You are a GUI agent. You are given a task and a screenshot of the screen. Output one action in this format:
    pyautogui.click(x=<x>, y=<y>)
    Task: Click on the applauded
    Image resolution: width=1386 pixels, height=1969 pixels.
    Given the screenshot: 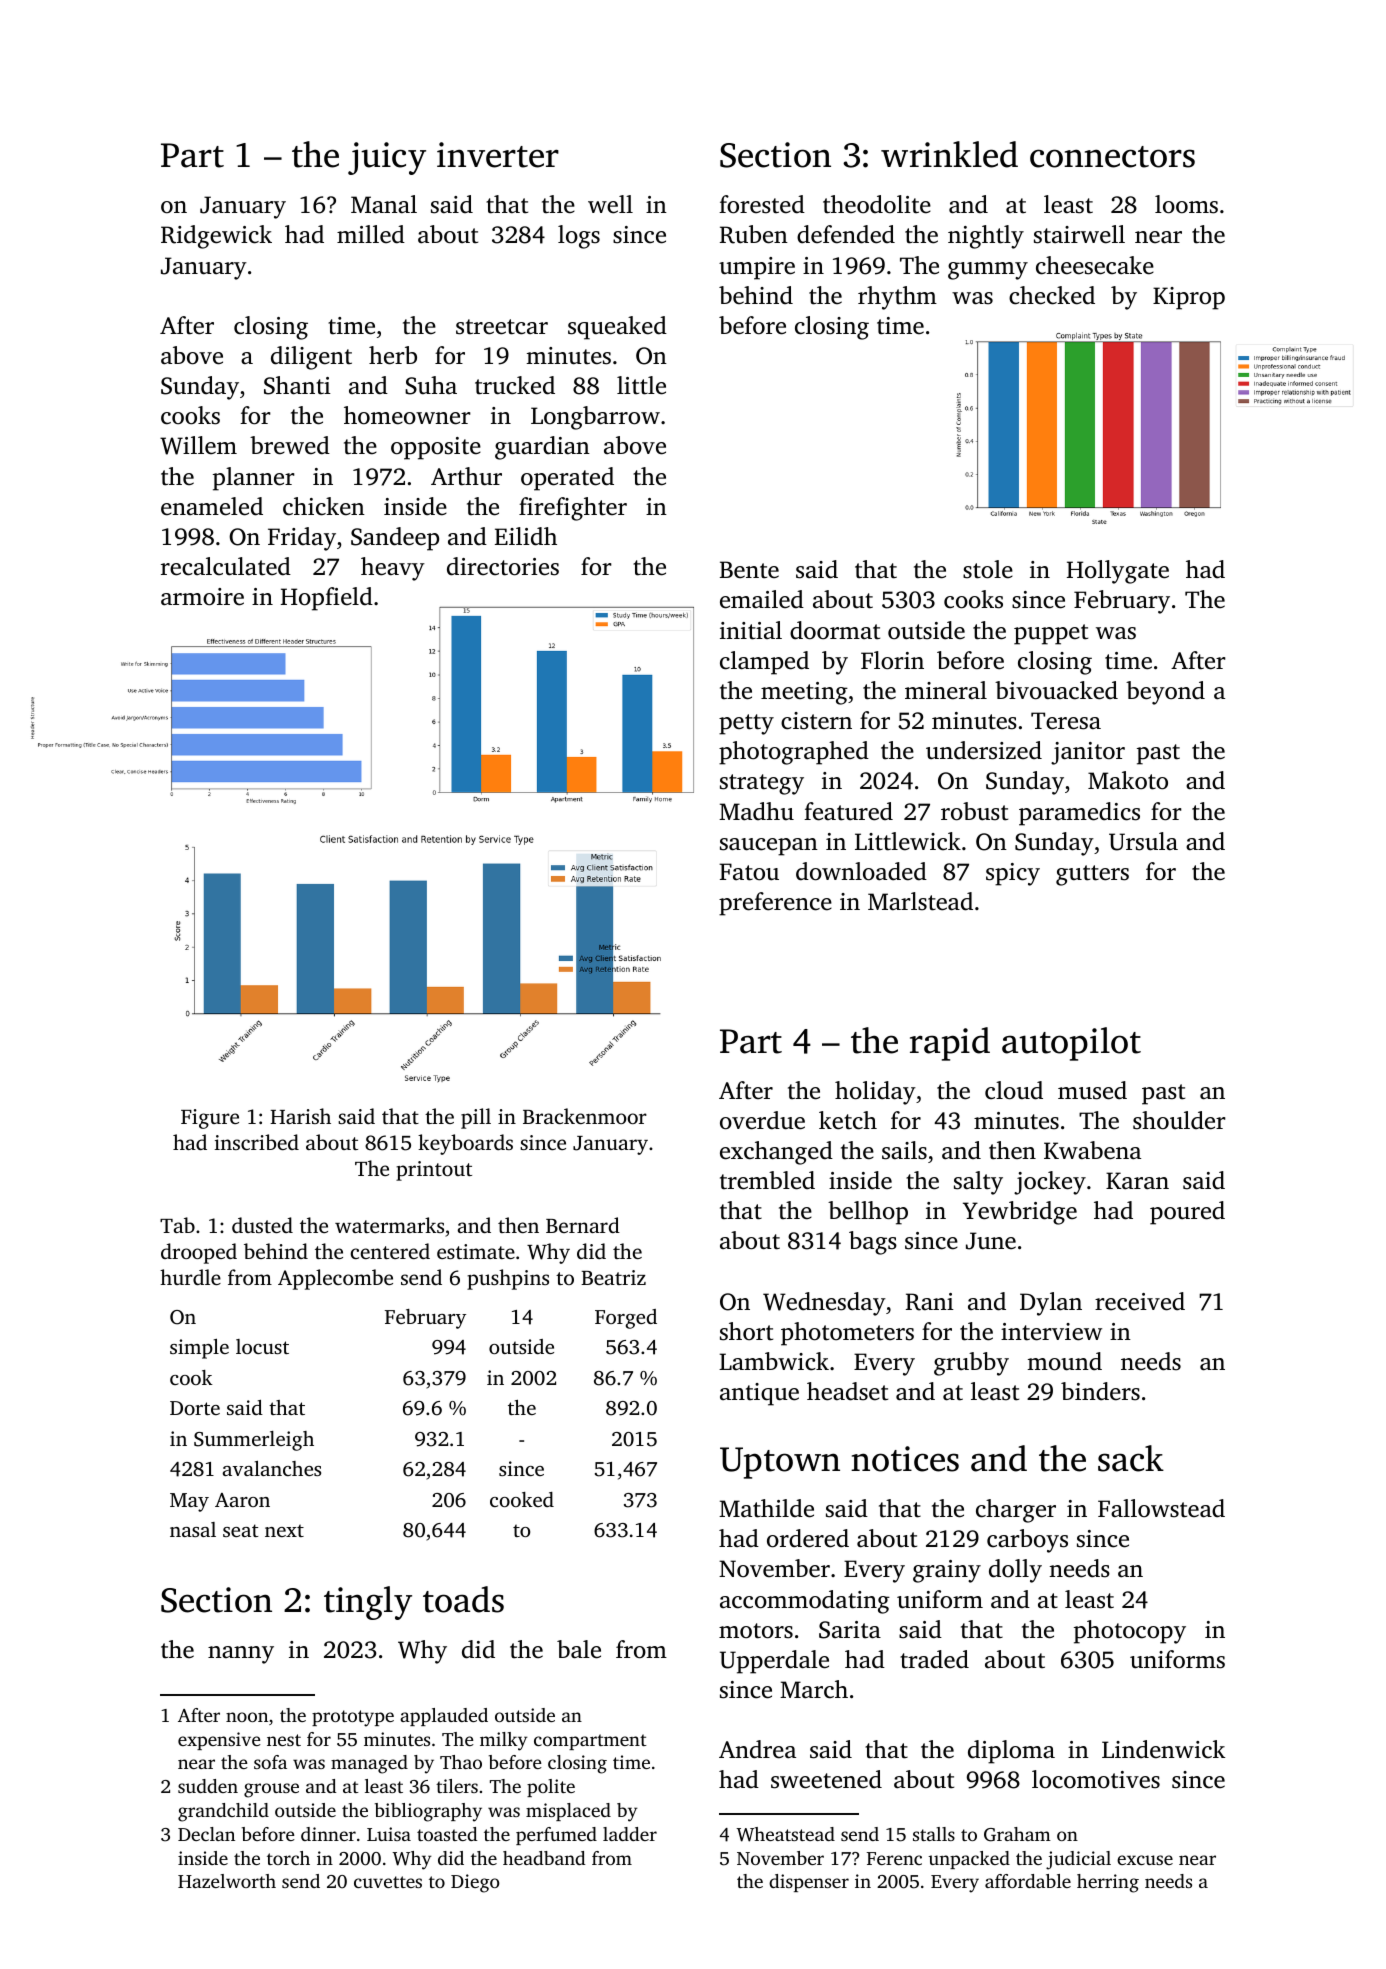 What is the action you would take?
    pyautogui.click(x=444, y=1717)
